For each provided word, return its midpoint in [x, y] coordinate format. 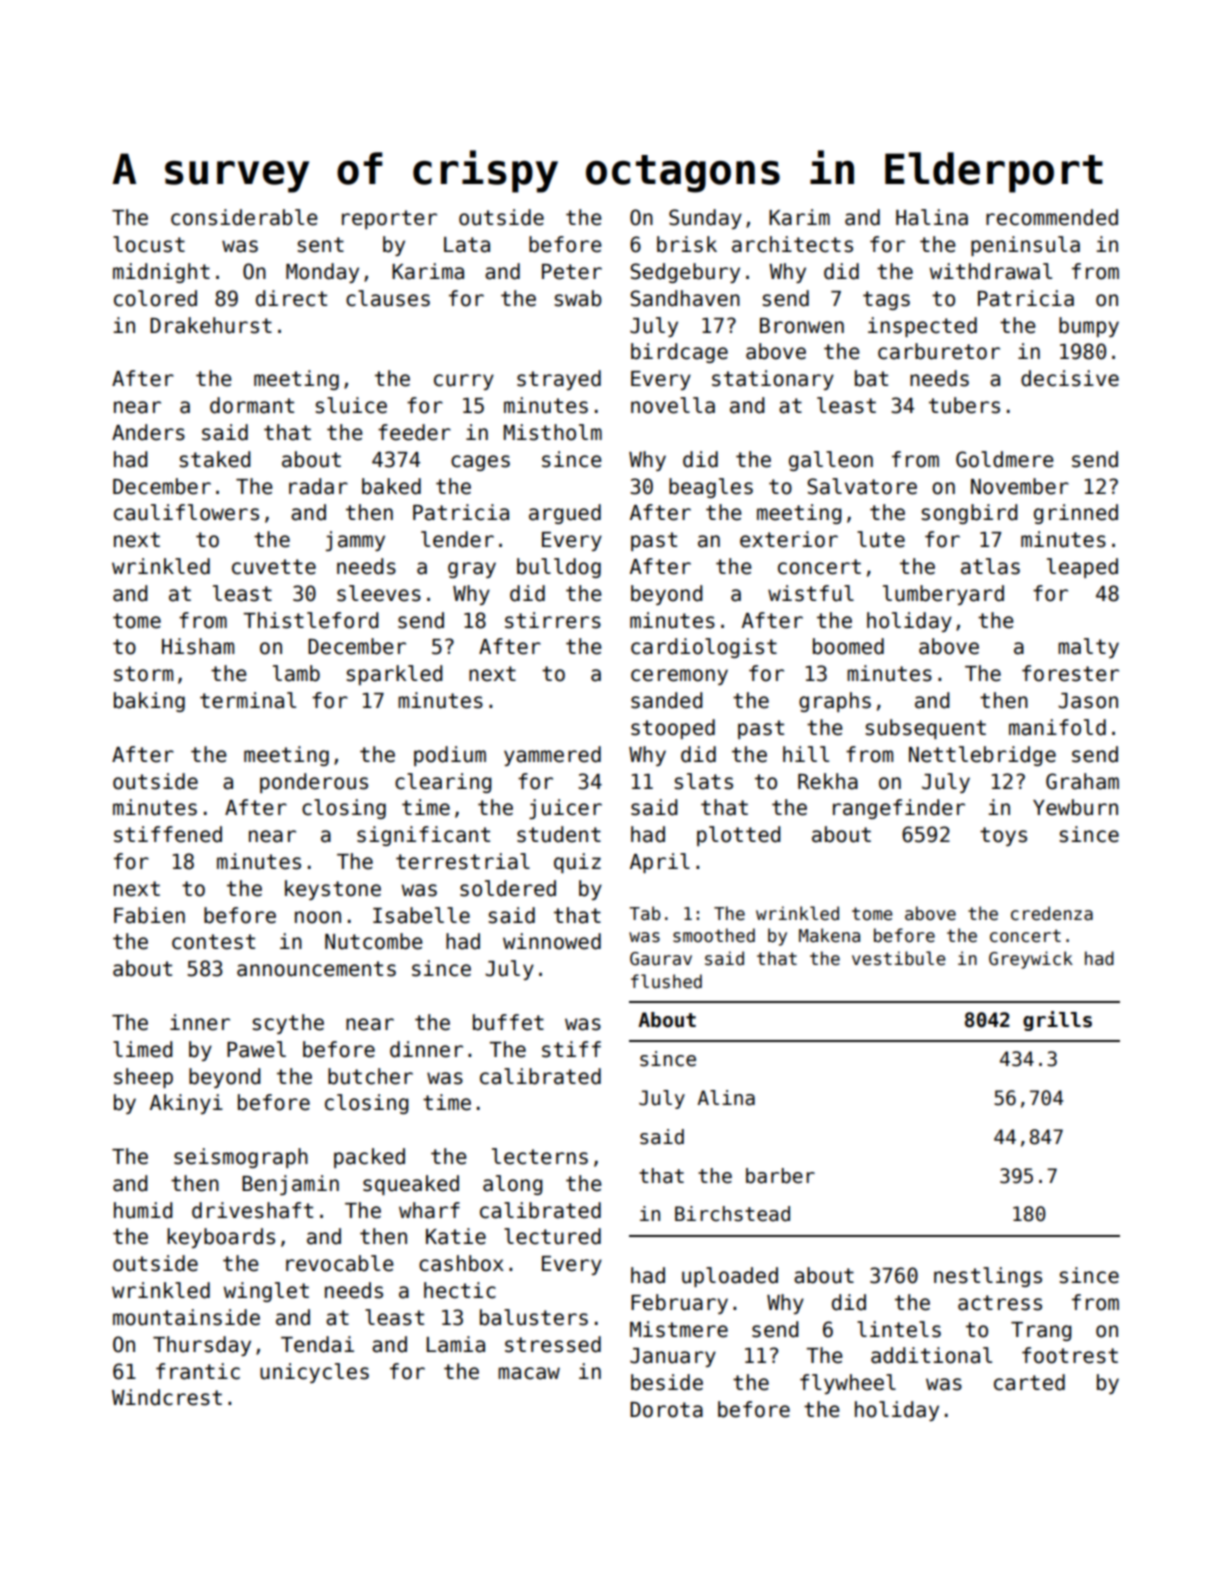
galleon [831, 461]
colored [155, 298]
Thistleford [311, 620]
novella [673, 405]
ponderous [314, 783]
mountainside [186, 1317]
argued [565, 514]
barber [780, 1176]
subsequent [925, 729]
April [660, 863]
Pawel [256, 1049]
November [1020, 486]
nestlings [988, 1277]
